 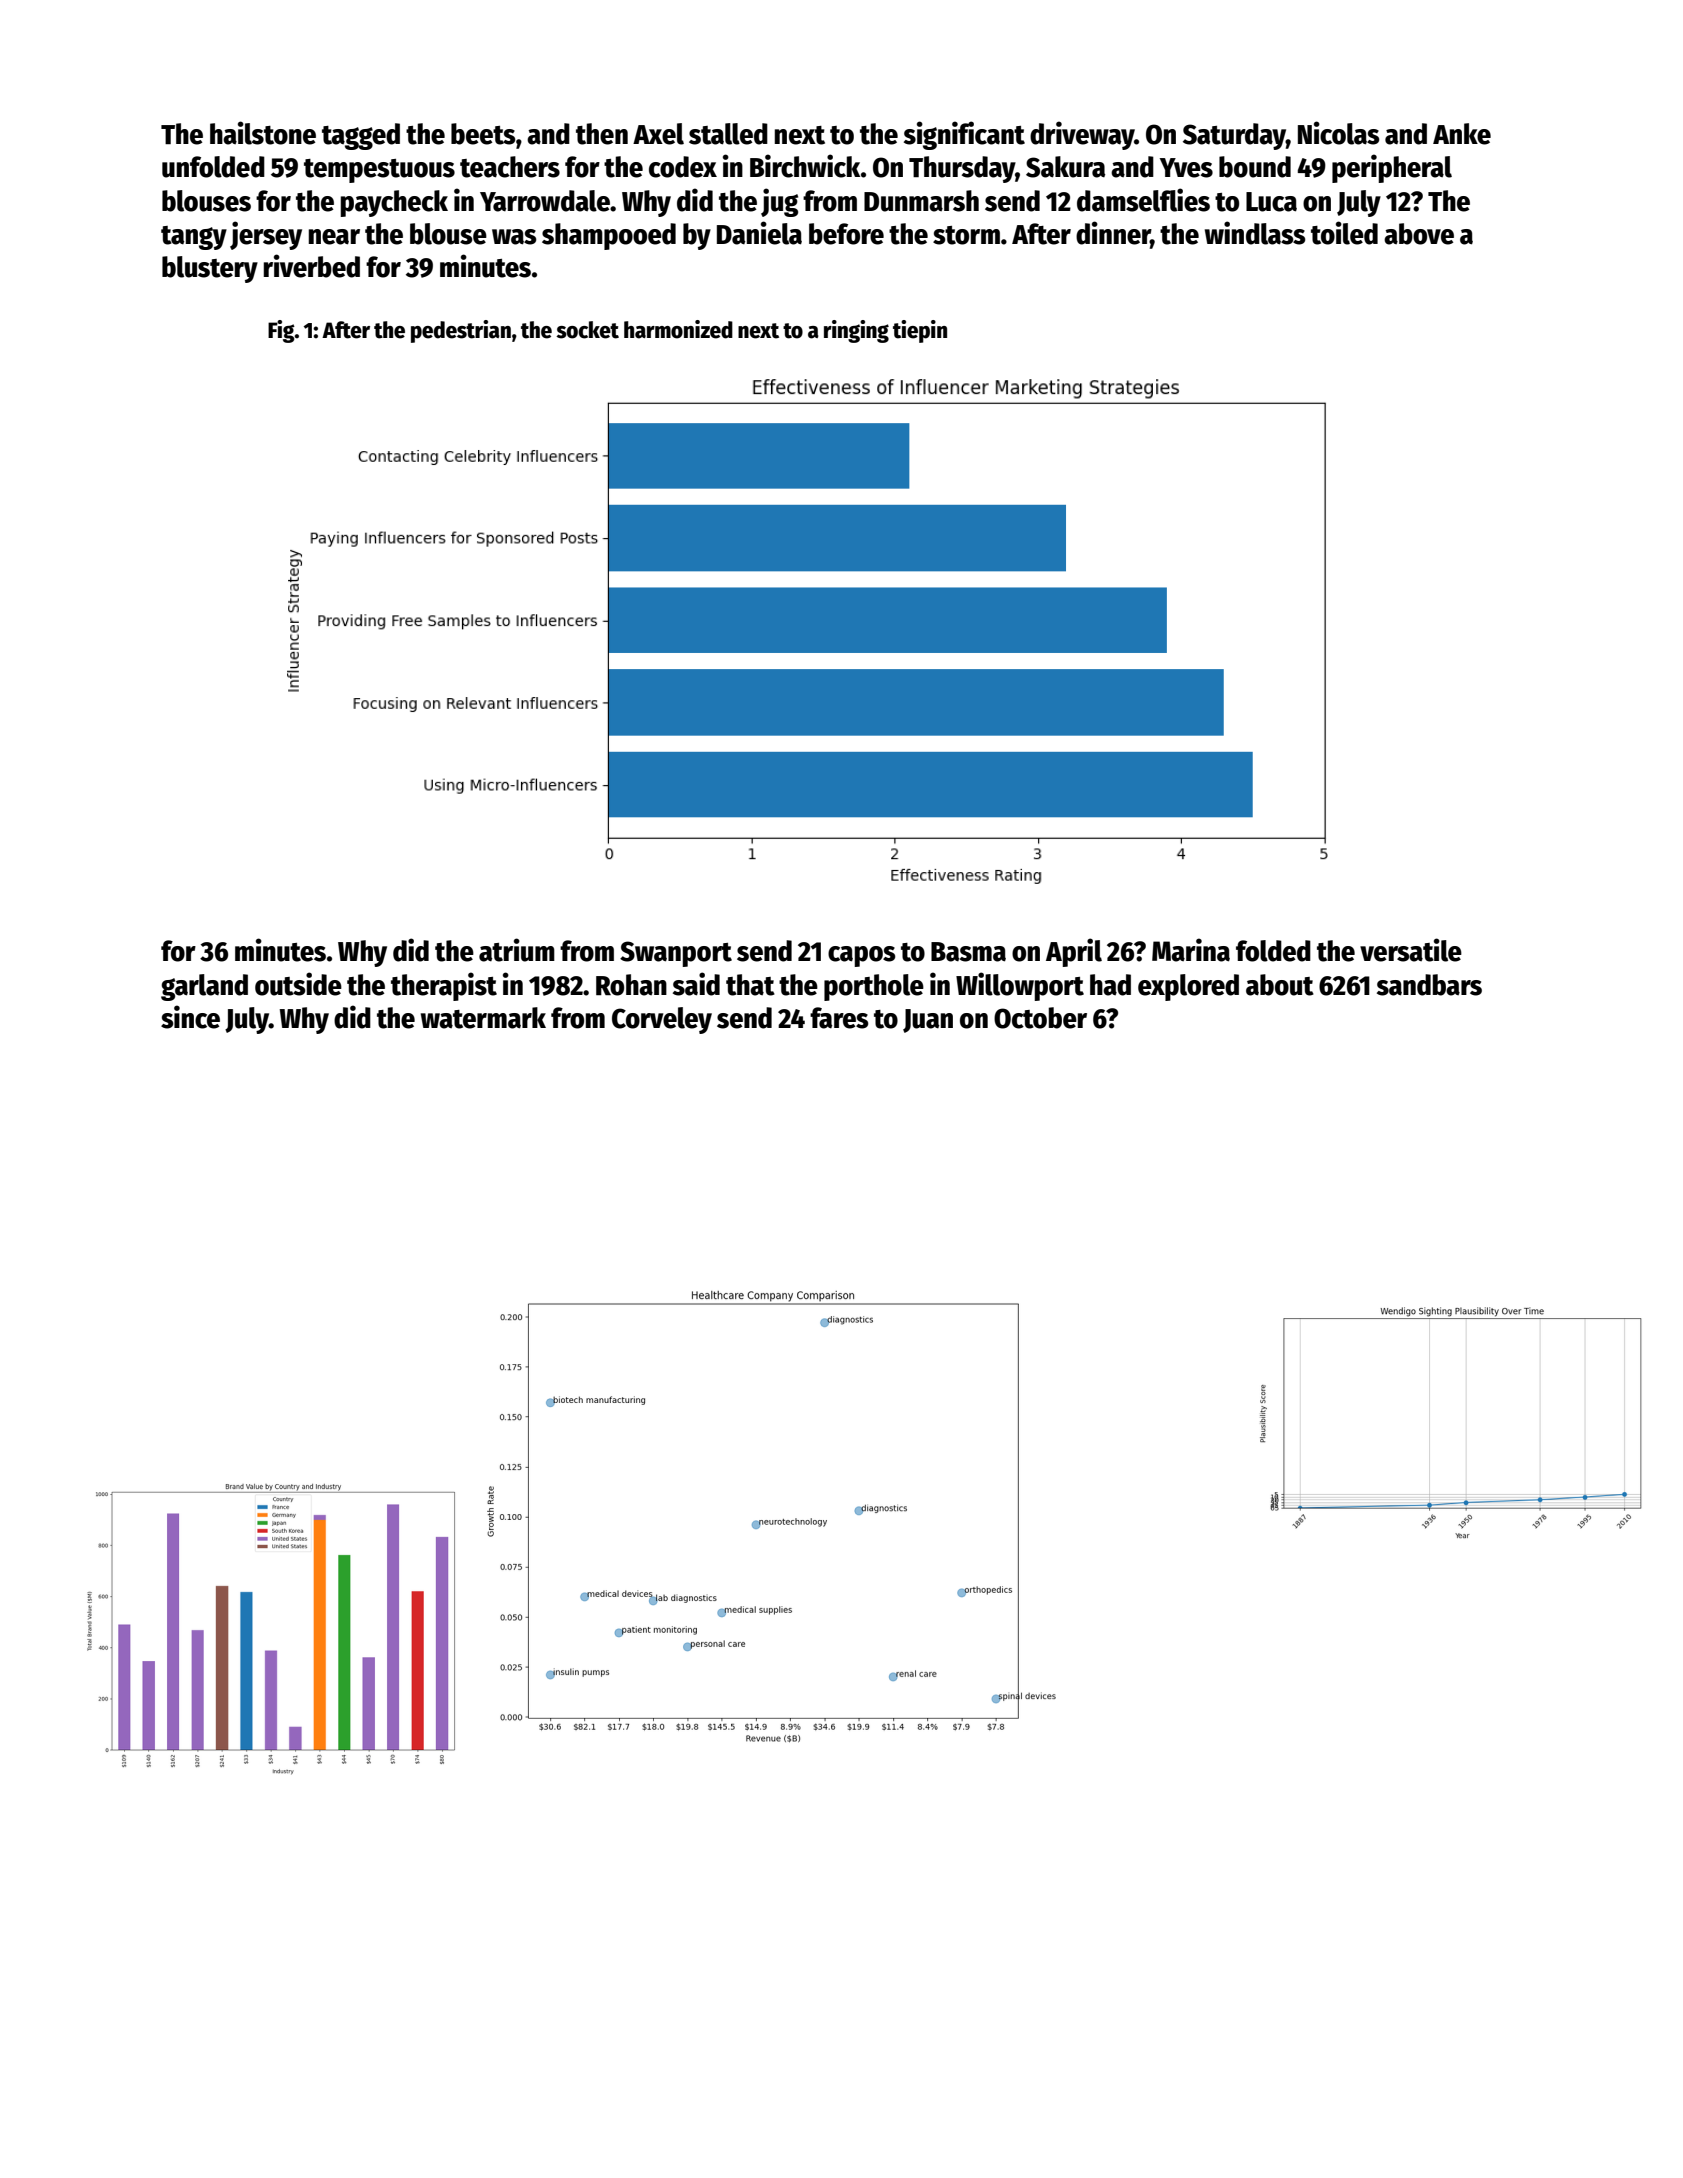 I want to click on since, so click(x=190, y=1017).
